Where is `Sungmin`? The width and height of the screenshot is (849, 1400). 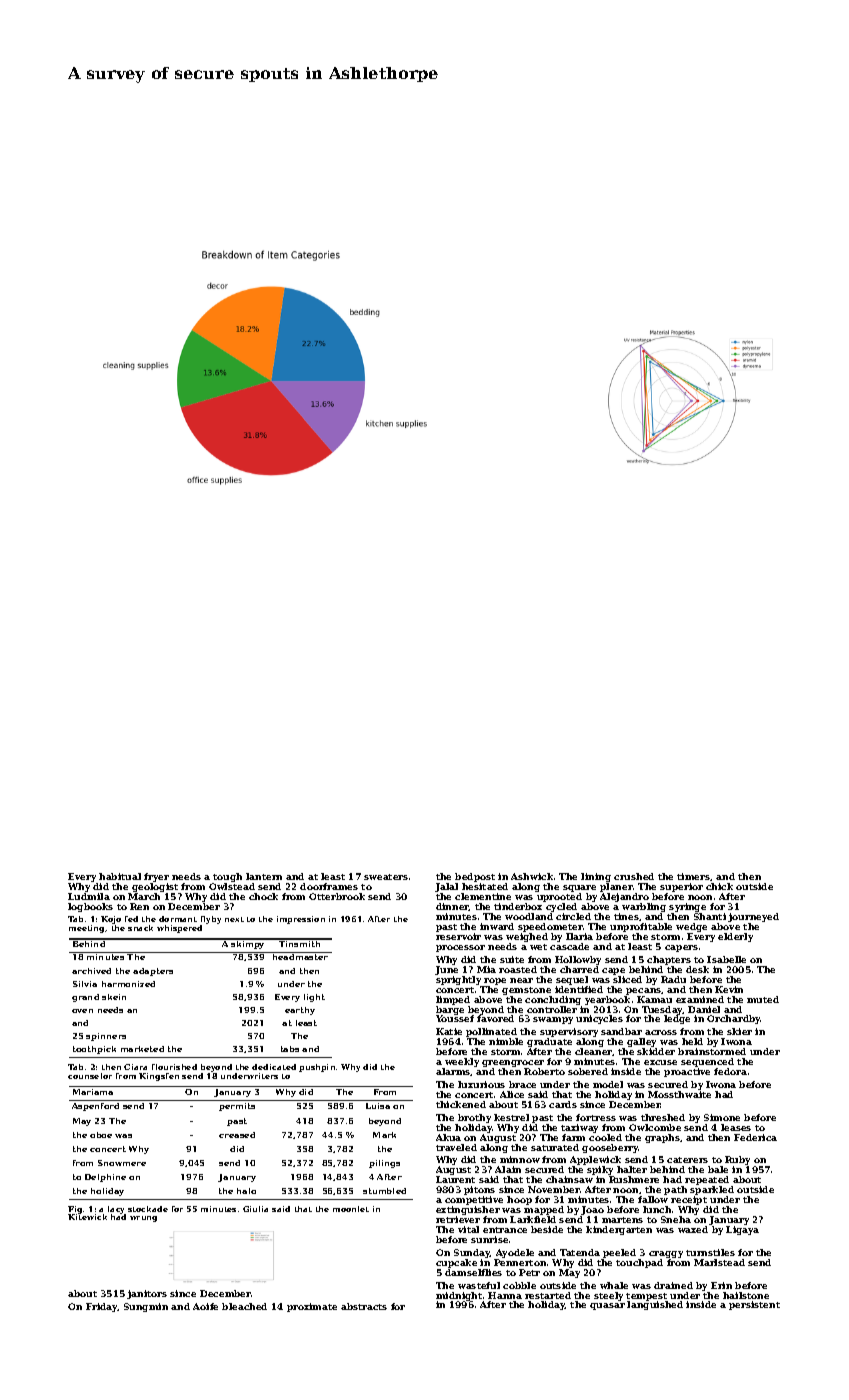 Sungmin is located at coordinates (146, 1307).
